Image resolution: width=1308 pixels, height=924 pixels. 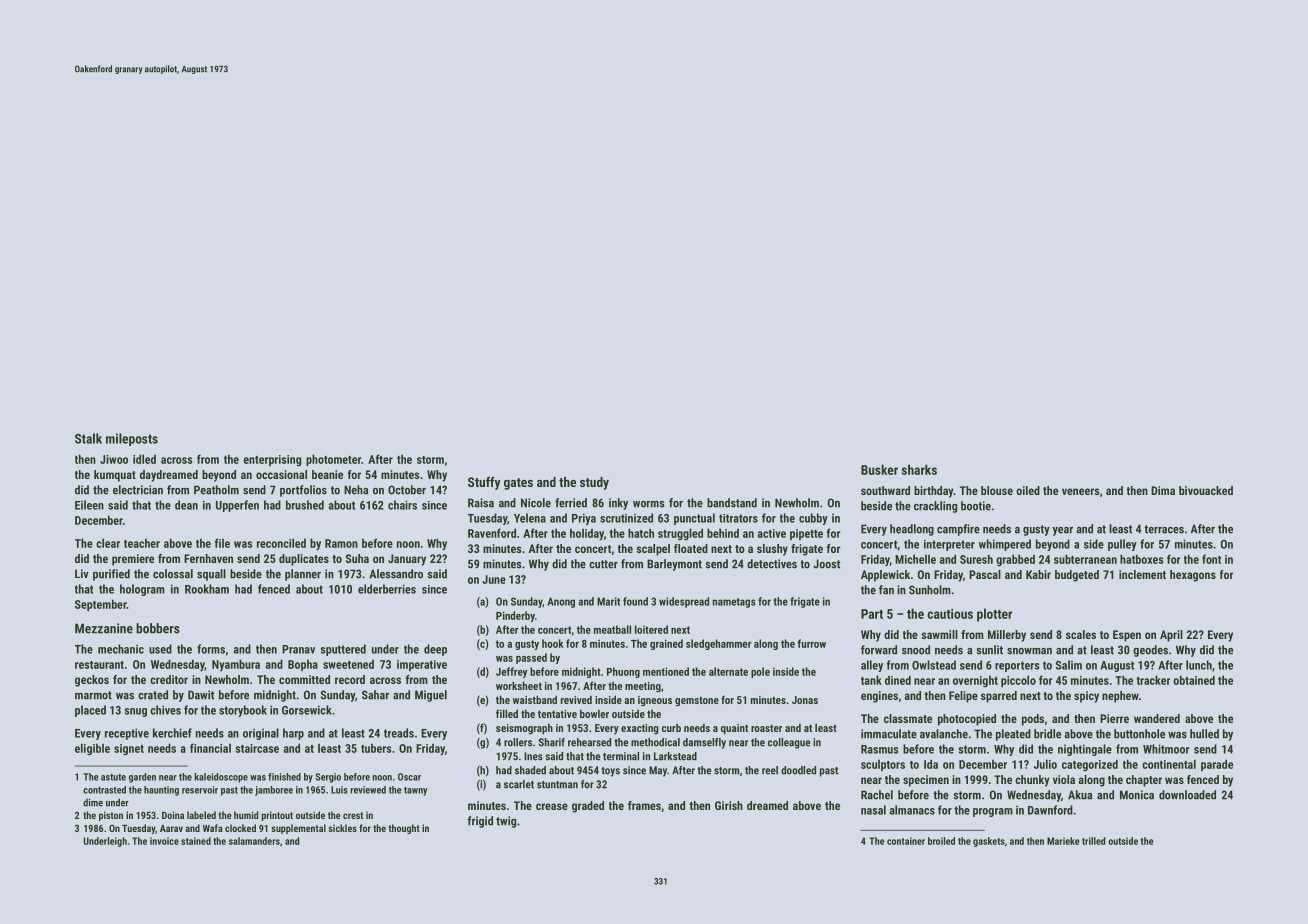 I want to click on Girish, so click(x=729, y=805).
